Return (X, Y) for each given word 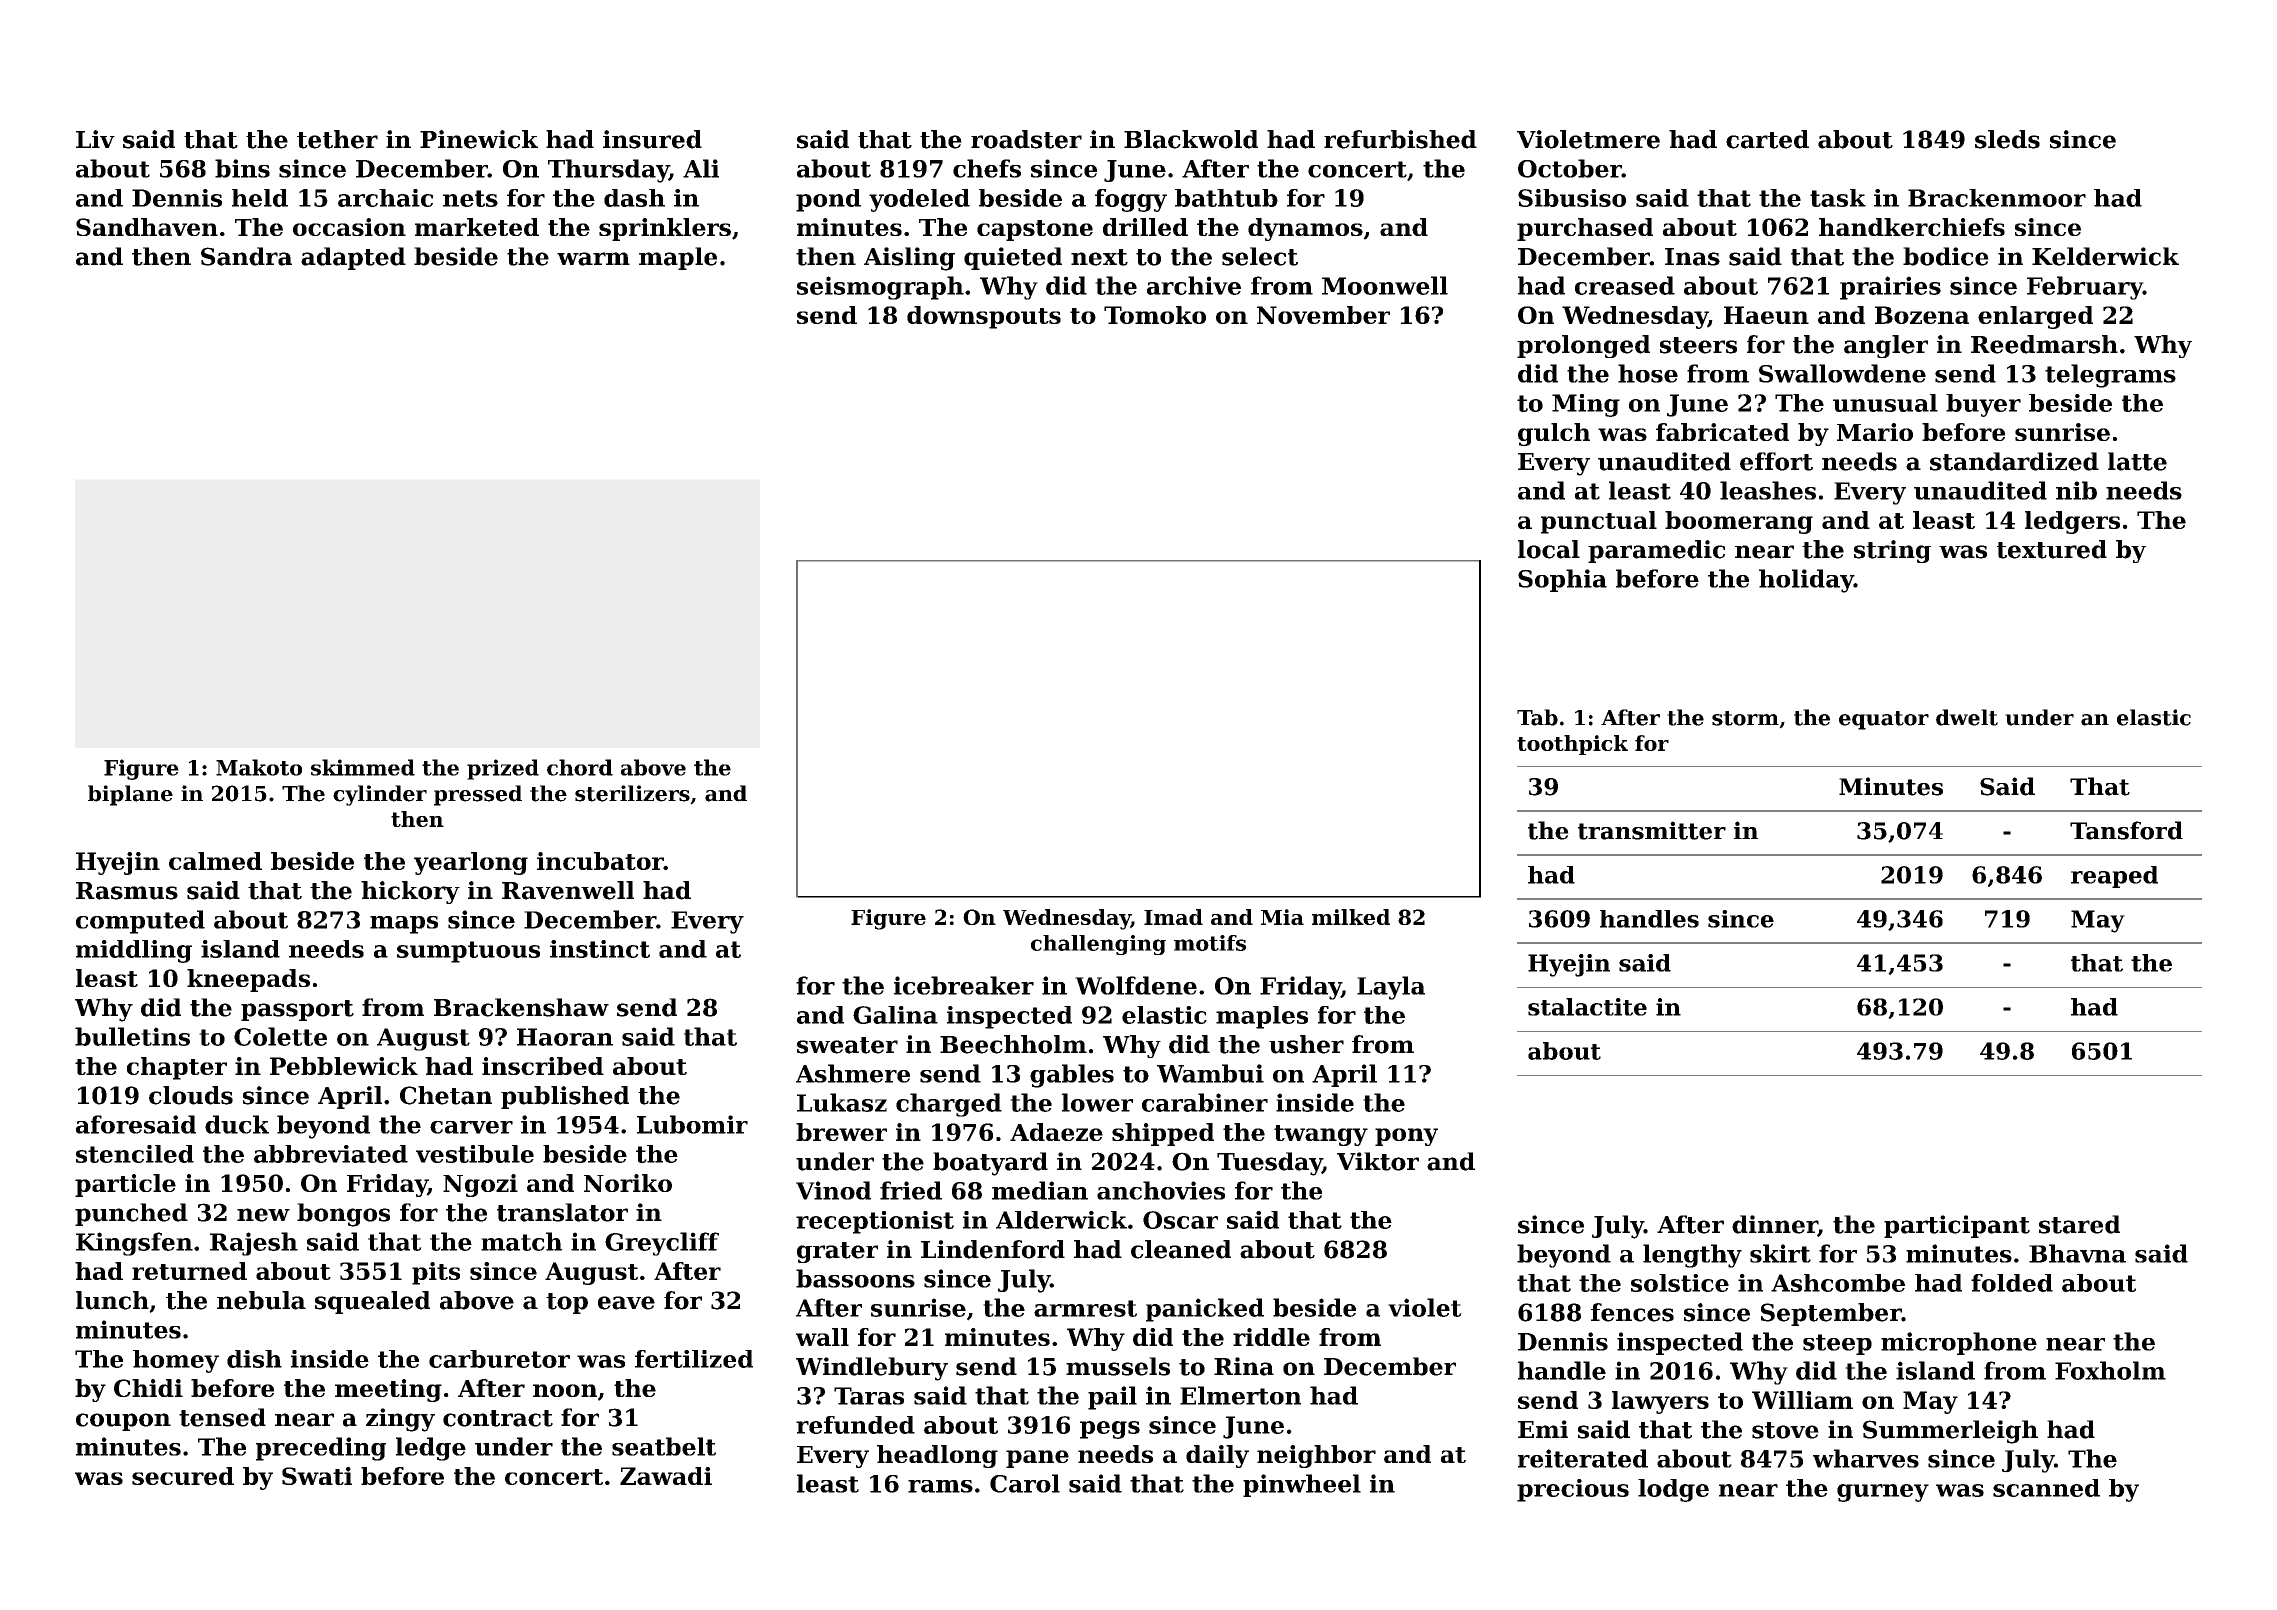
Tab (1537, 717)
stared (2079, 1224)
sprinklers (665, 229)
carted (1767, 139)
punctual (1599, 522)
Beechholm (1013, 1044)
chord (580, 767)
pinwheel (1302, 1485)
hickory (410, 892)
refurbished (1400, 139)
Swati (317, 1476)
